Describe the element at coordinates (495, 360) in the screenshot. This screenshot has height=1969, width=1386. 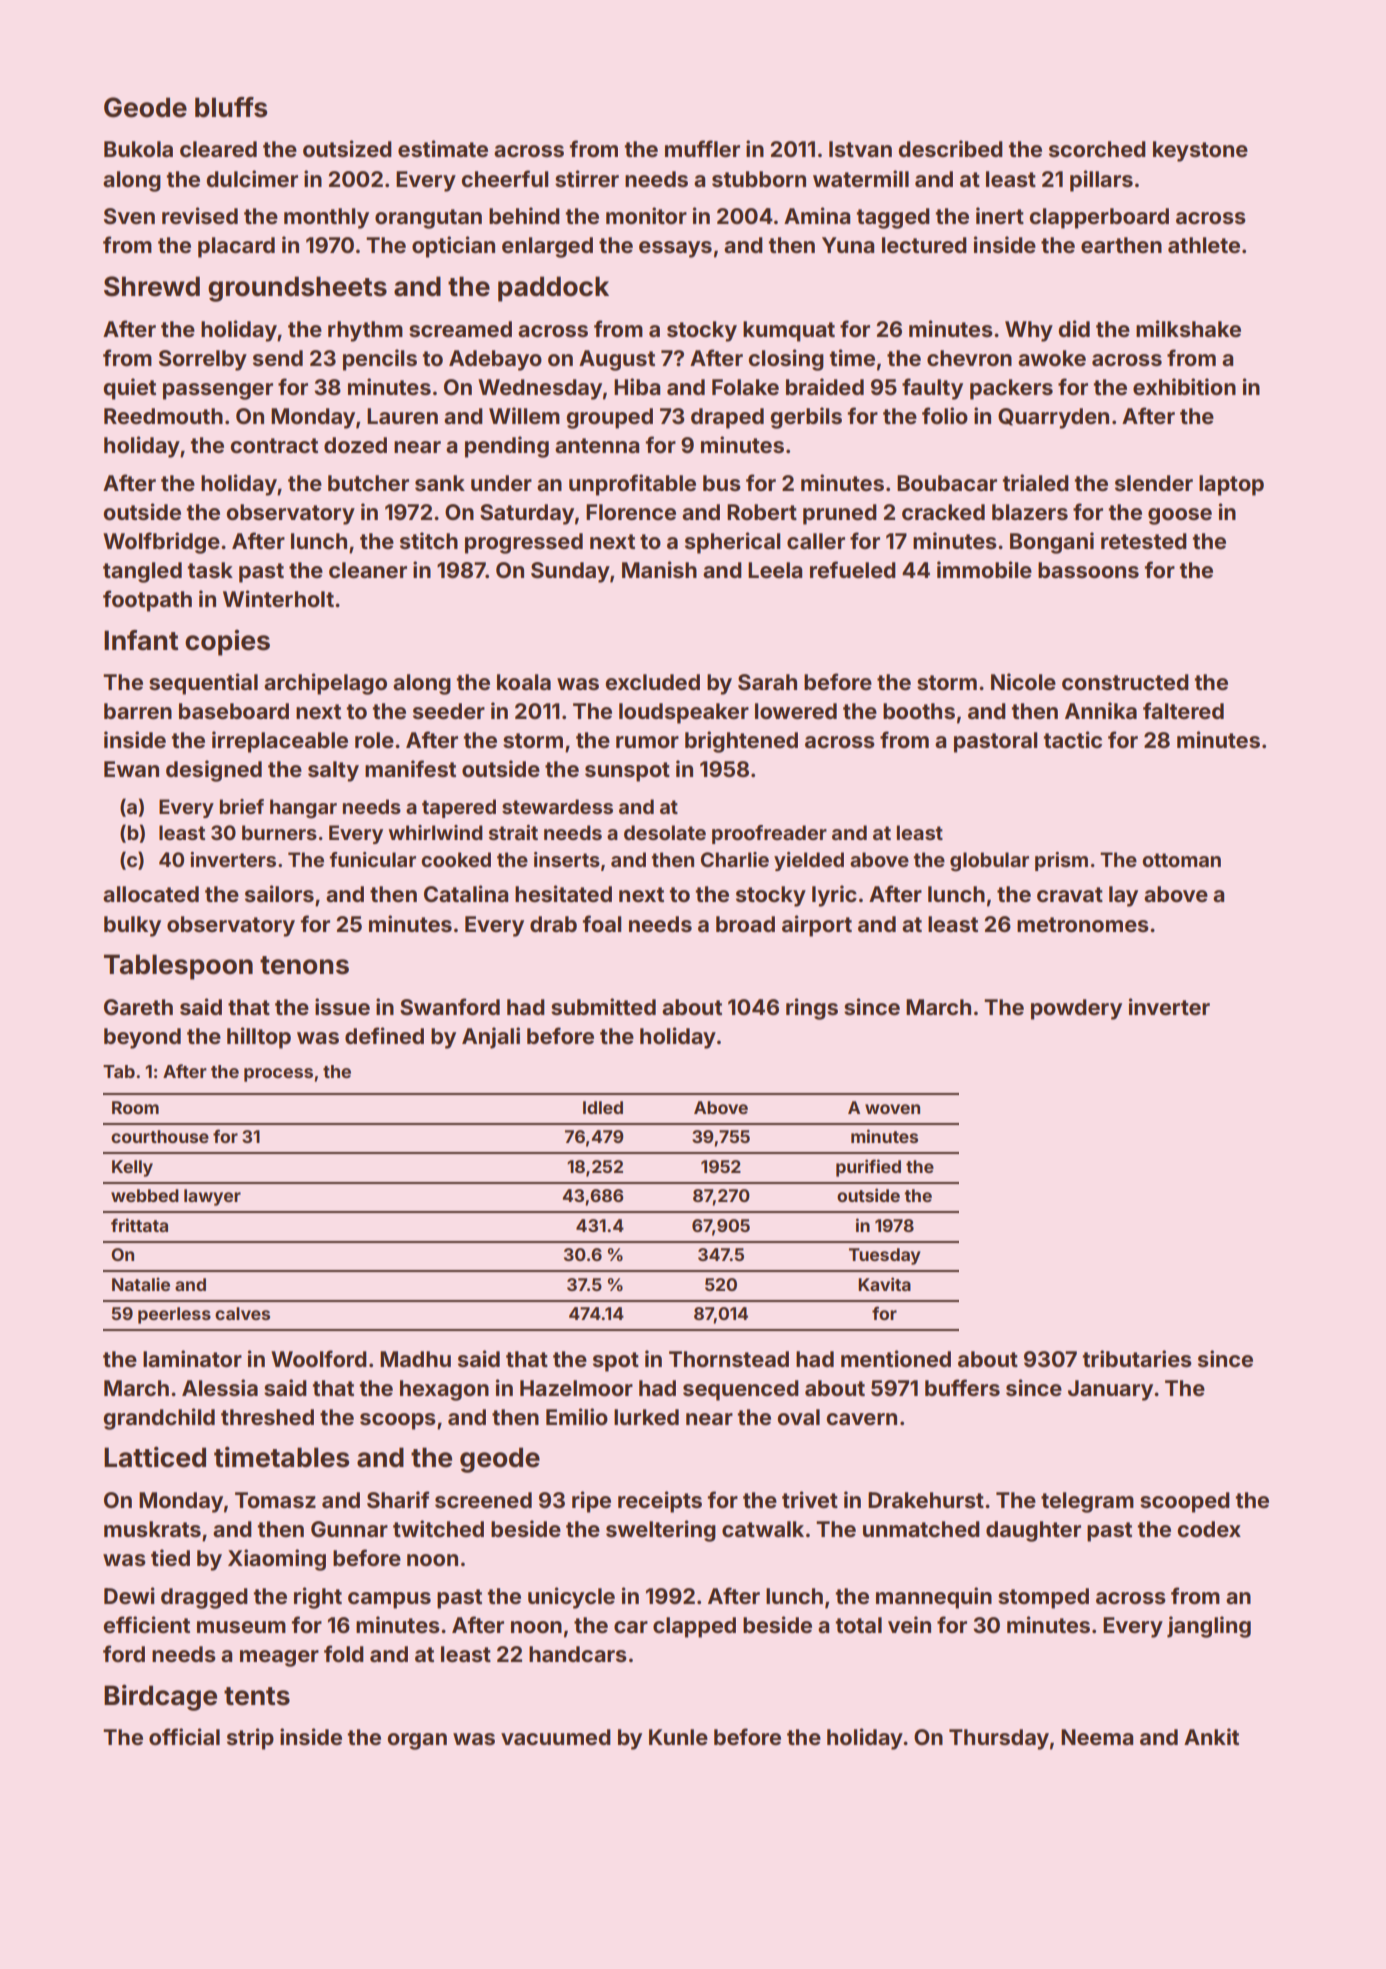
I see `Adebayo` at that location.
